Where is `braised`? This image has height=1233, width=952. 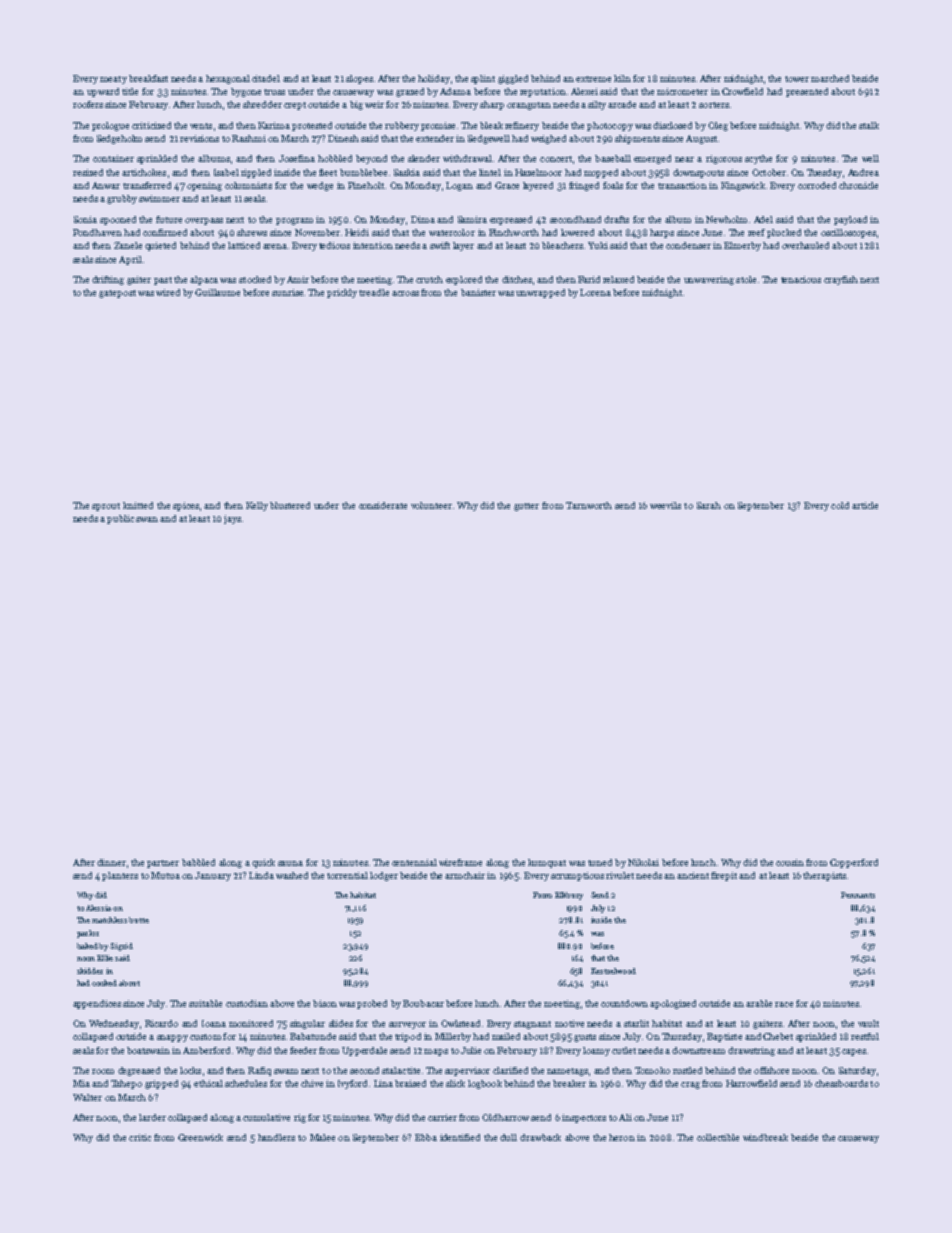
braised is located at coordinates (410, 1083).
